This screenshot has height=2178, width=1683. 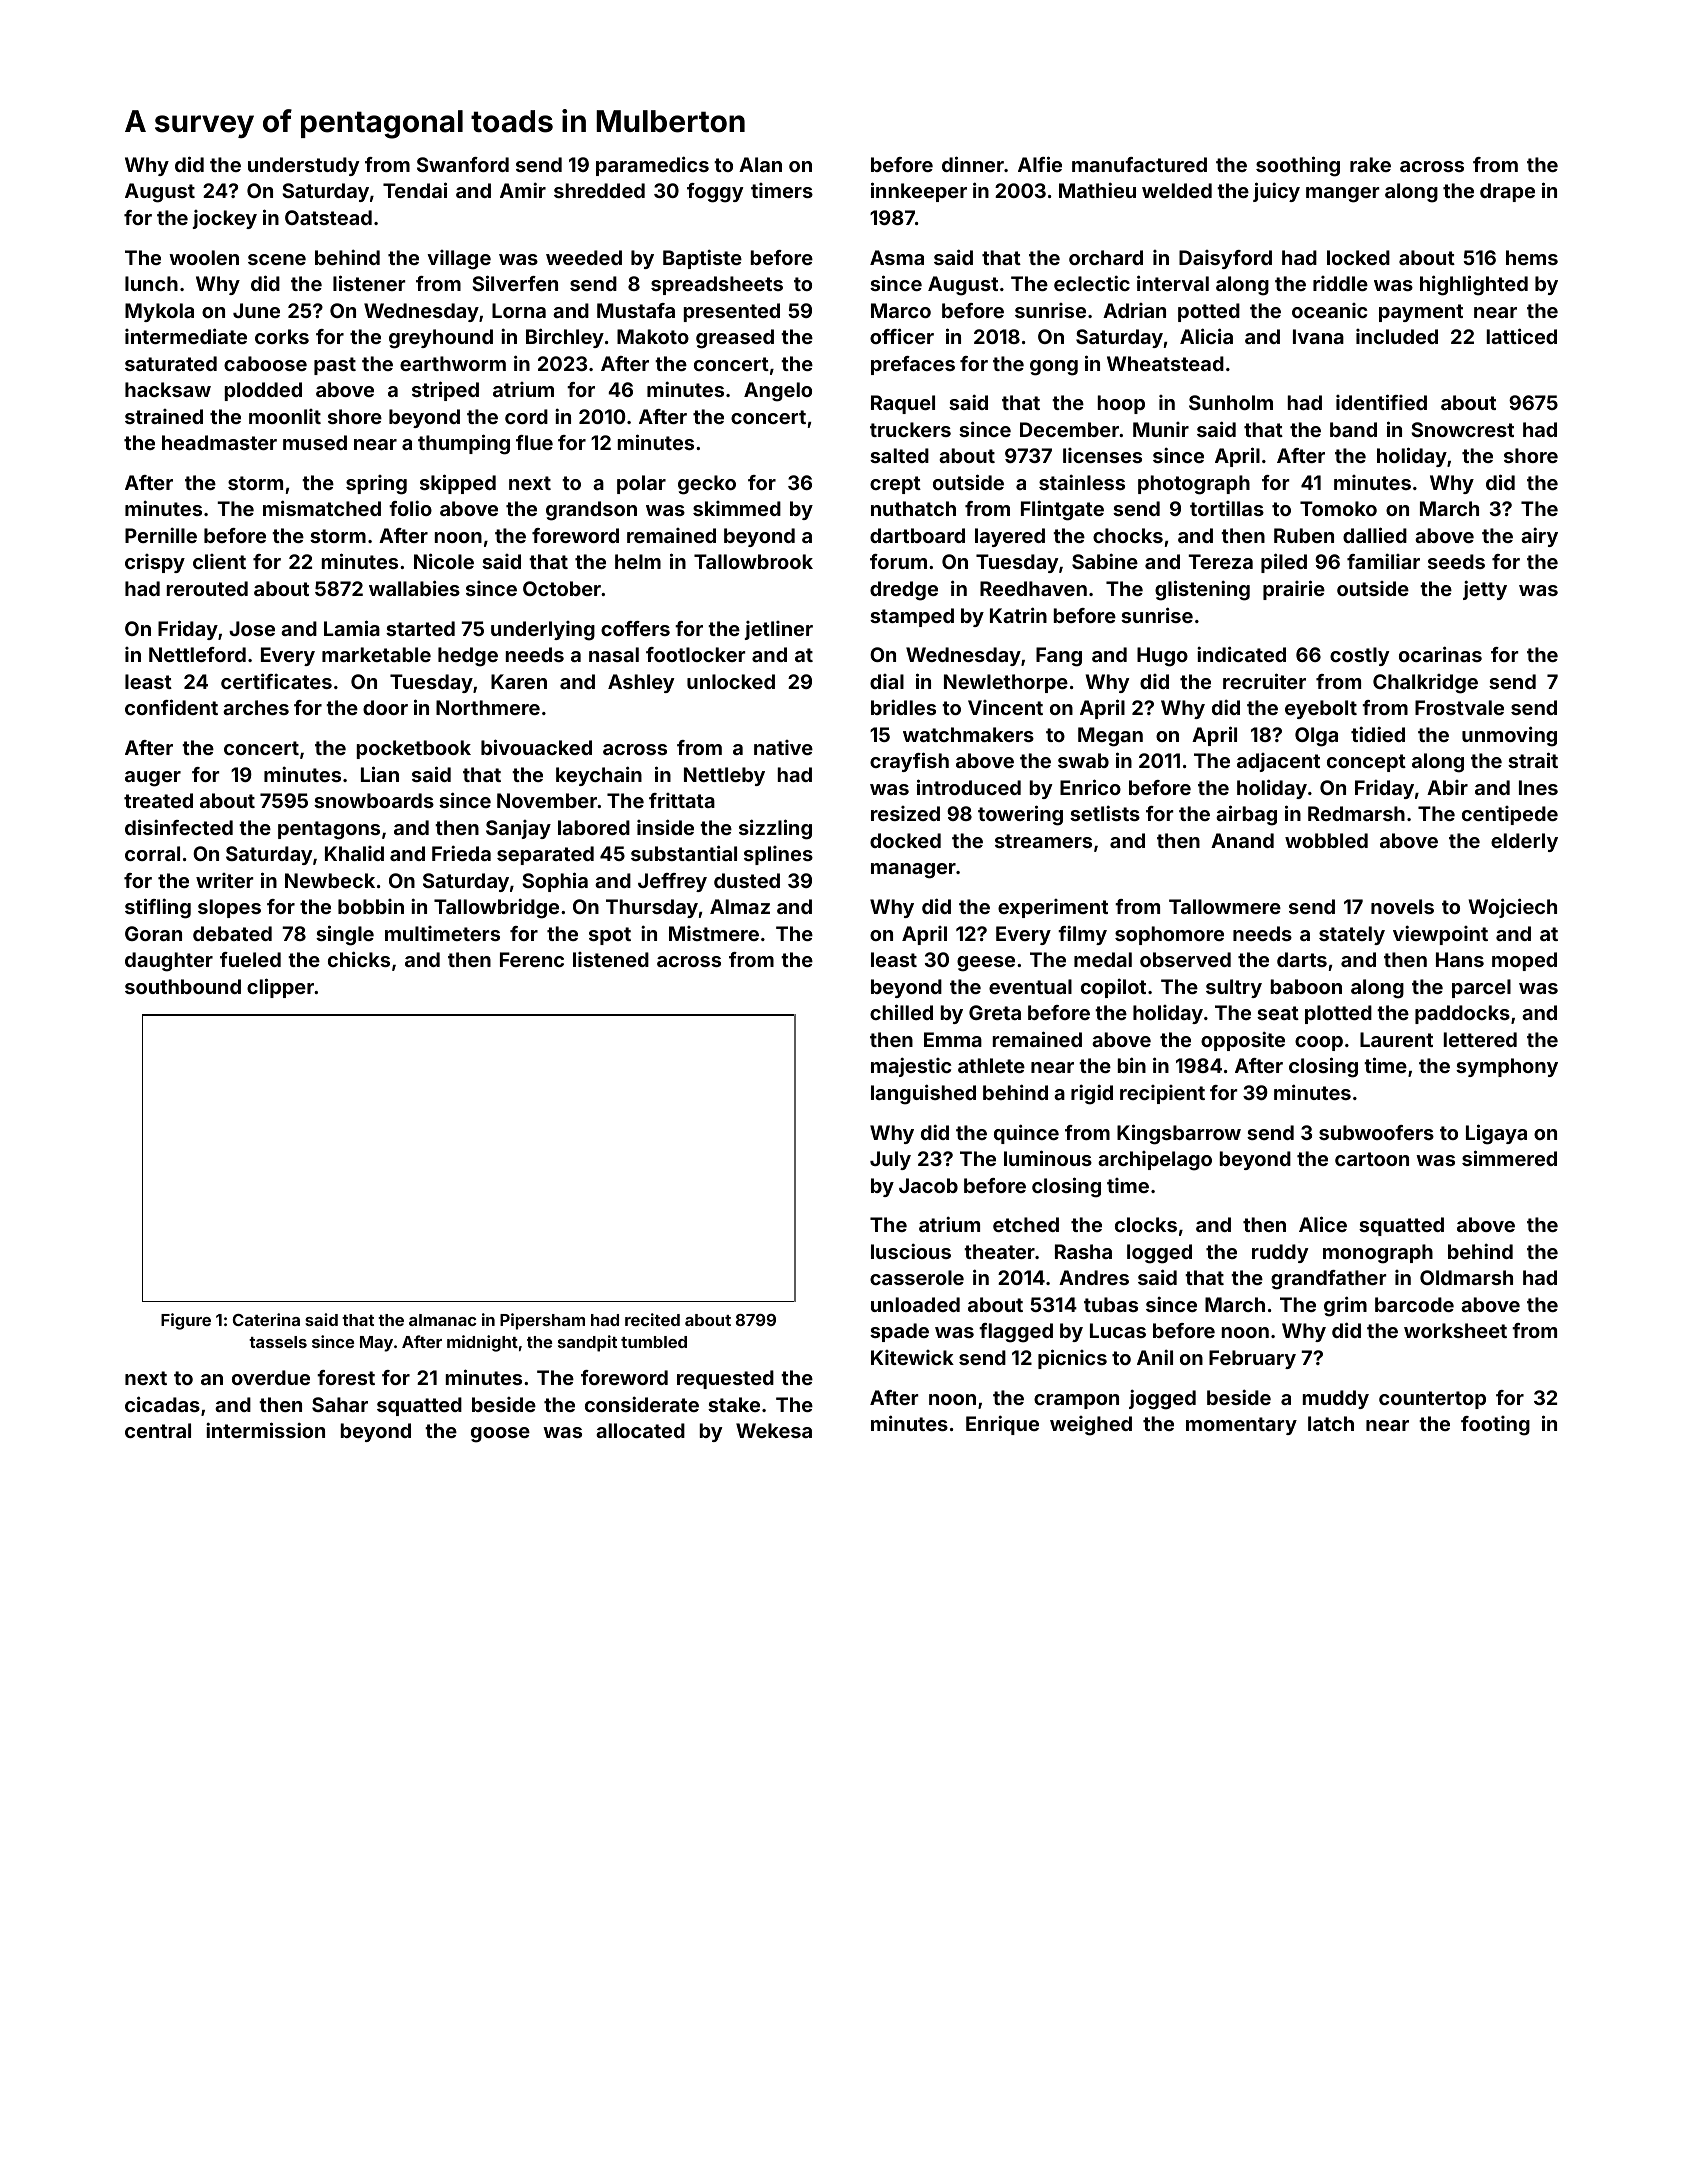 I want to click on debated, so click(x=232, y=933).
